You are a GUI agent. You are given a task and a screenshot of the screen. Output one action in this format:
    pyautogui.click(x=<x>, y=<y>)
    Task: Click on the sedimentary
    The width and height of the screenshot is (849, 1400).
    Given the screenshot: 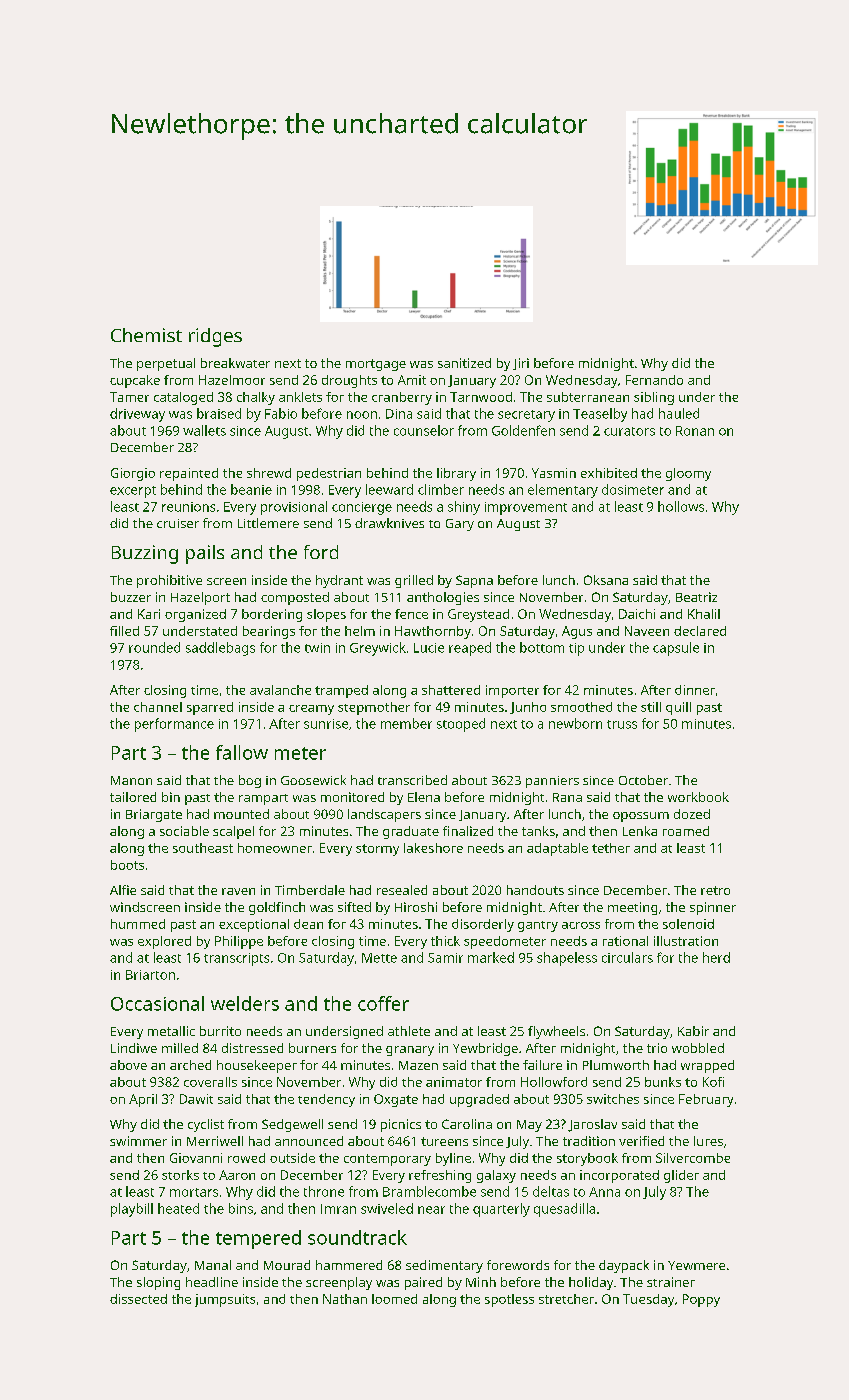 What is the action you would take?
    pyautogui.click(x=444, y=1266)
